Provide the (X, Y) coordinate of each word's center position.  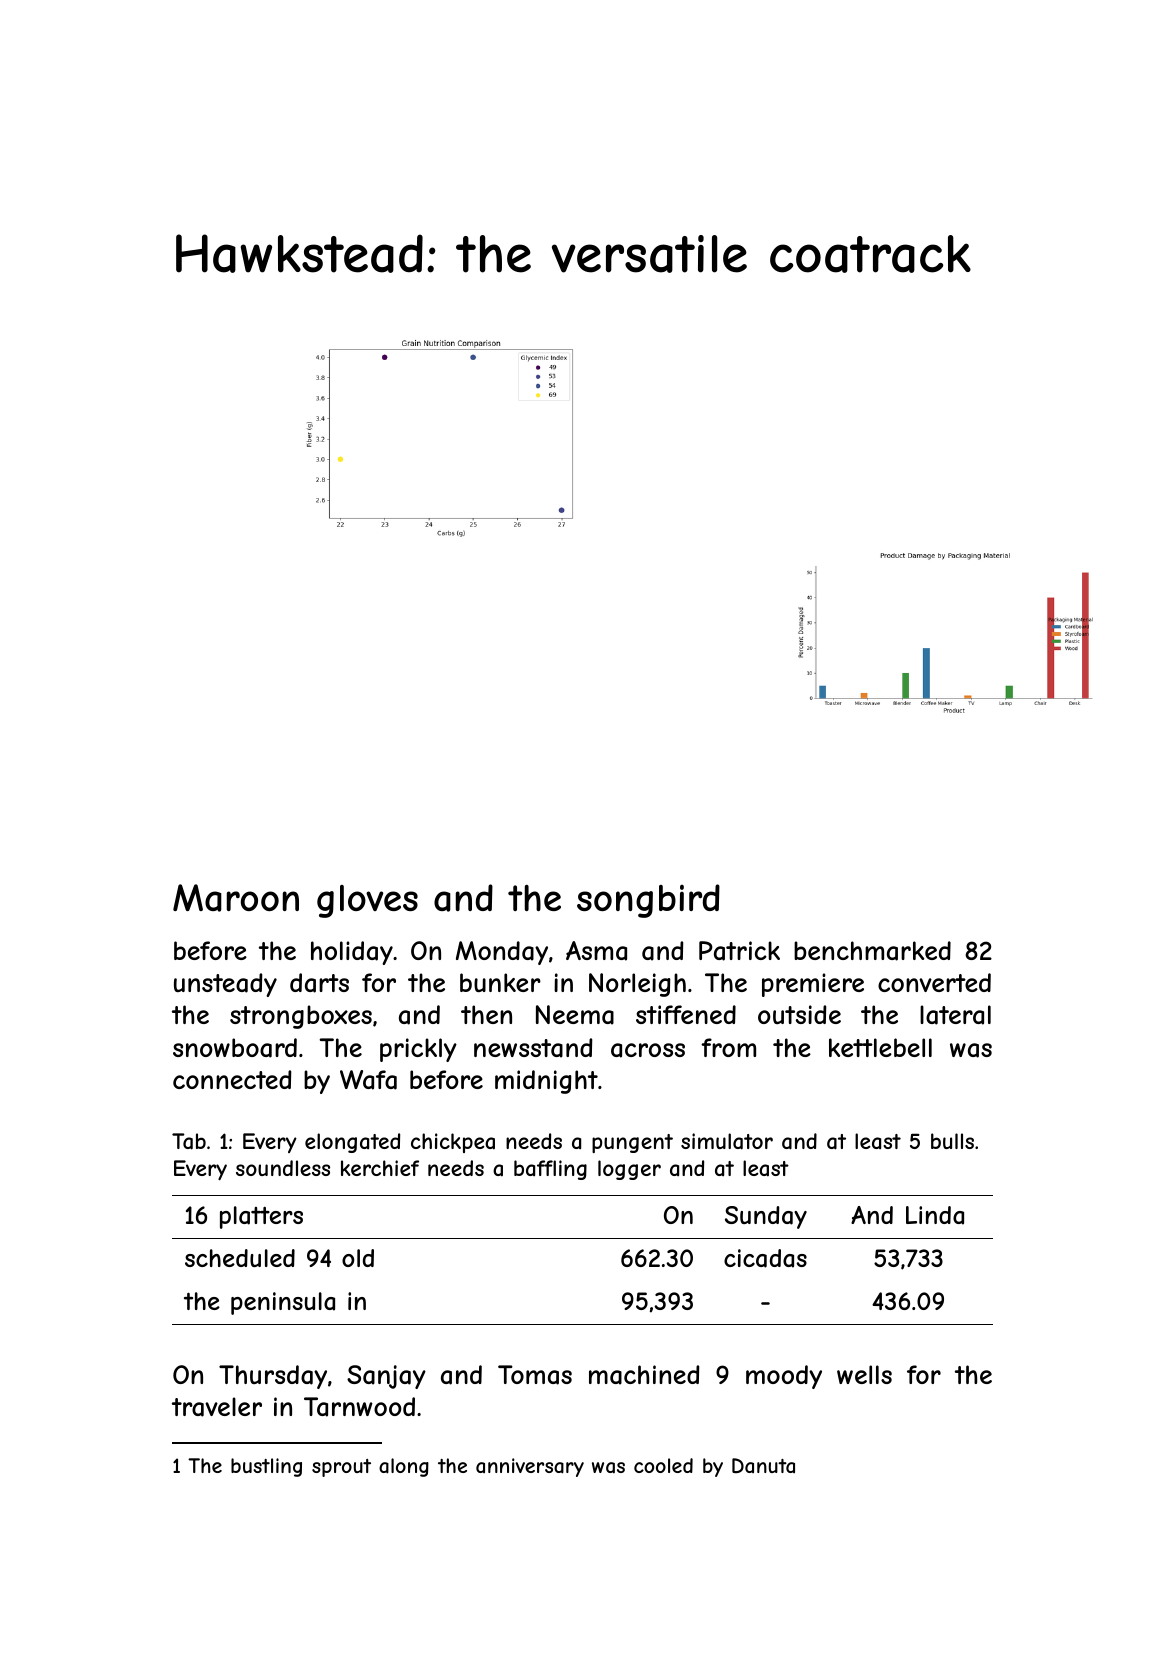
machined (644, 1375)
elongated (352, 1143)
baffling (550, 1170)
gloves (367, 901)
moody (784, 1377)
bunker (500, 982)
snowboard (235, 1048)
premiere (813, 985)
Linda (935, 1215)
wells (864, 1374)
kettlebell (880, 1047)
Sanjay (386, 1377)
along (404, 1467)
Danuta (763, 1465)
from (728, 1047)
